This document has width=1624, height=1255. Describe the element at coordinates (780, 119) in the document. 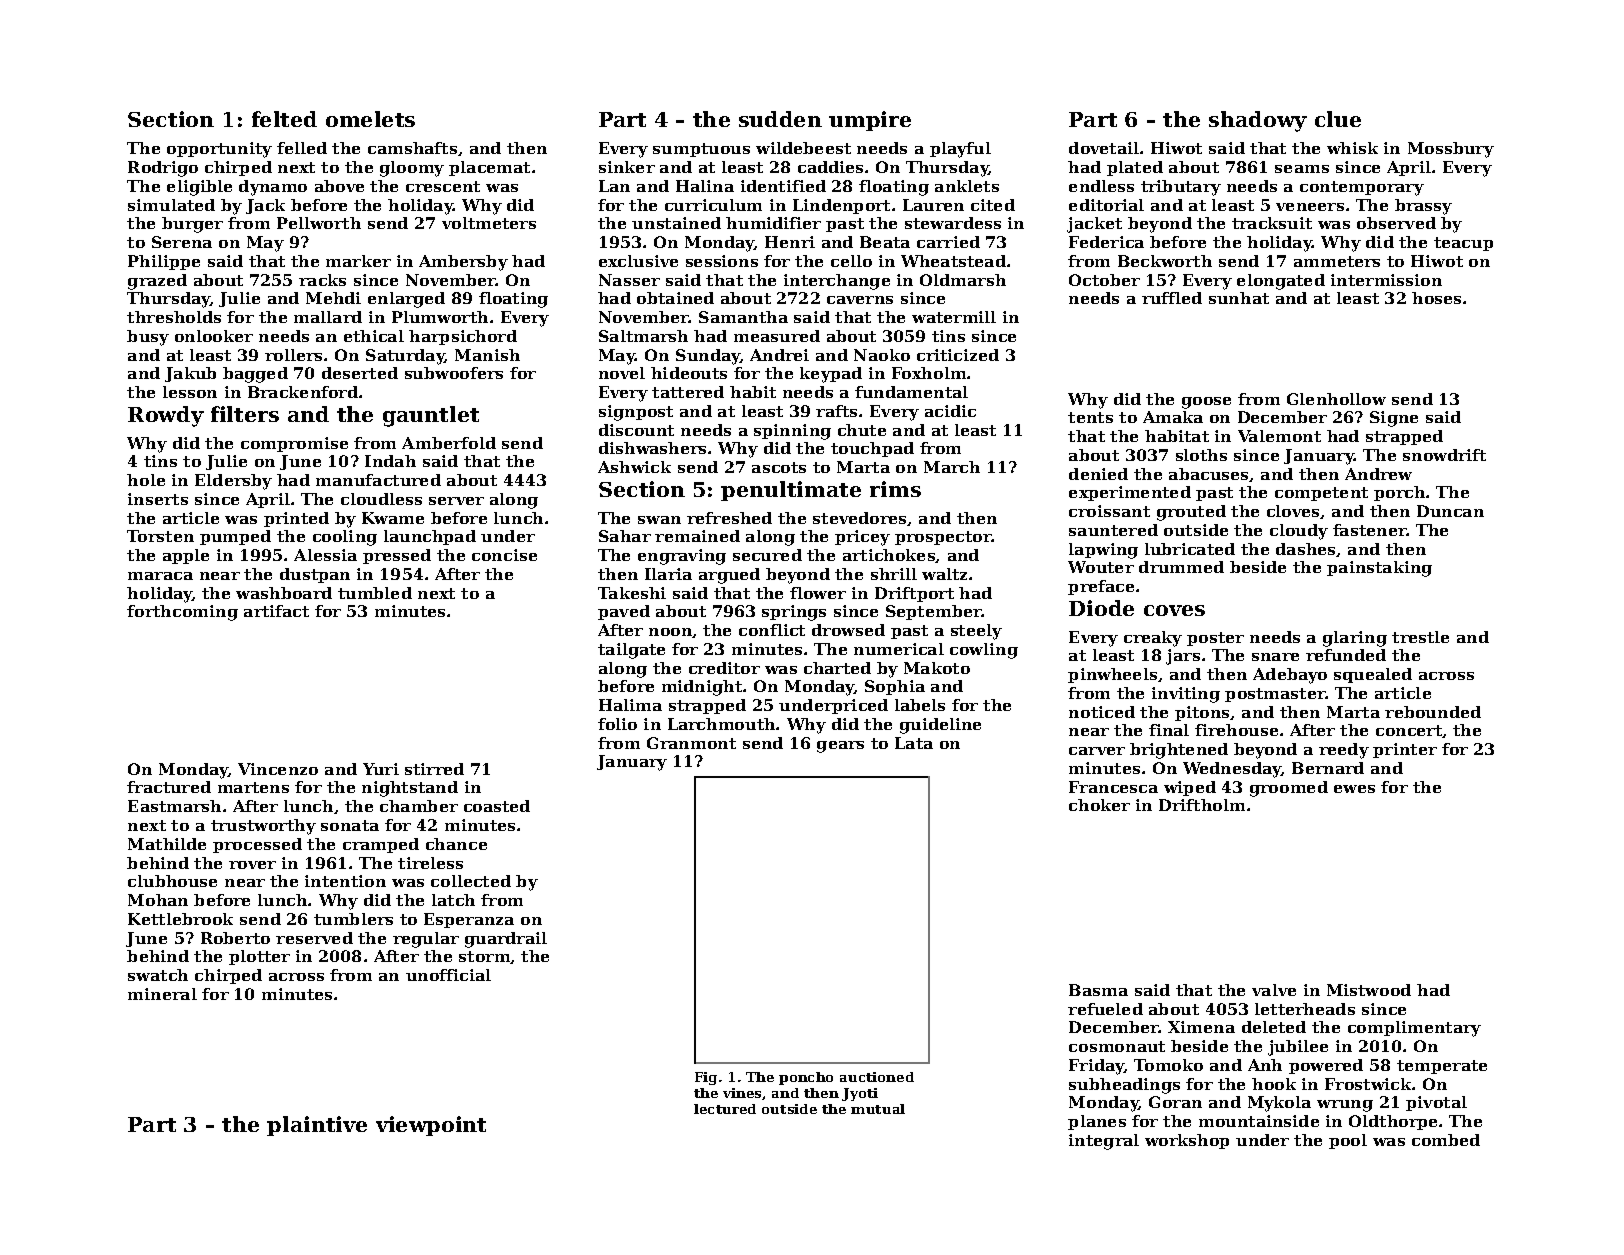

I see `sudden` at that location.
